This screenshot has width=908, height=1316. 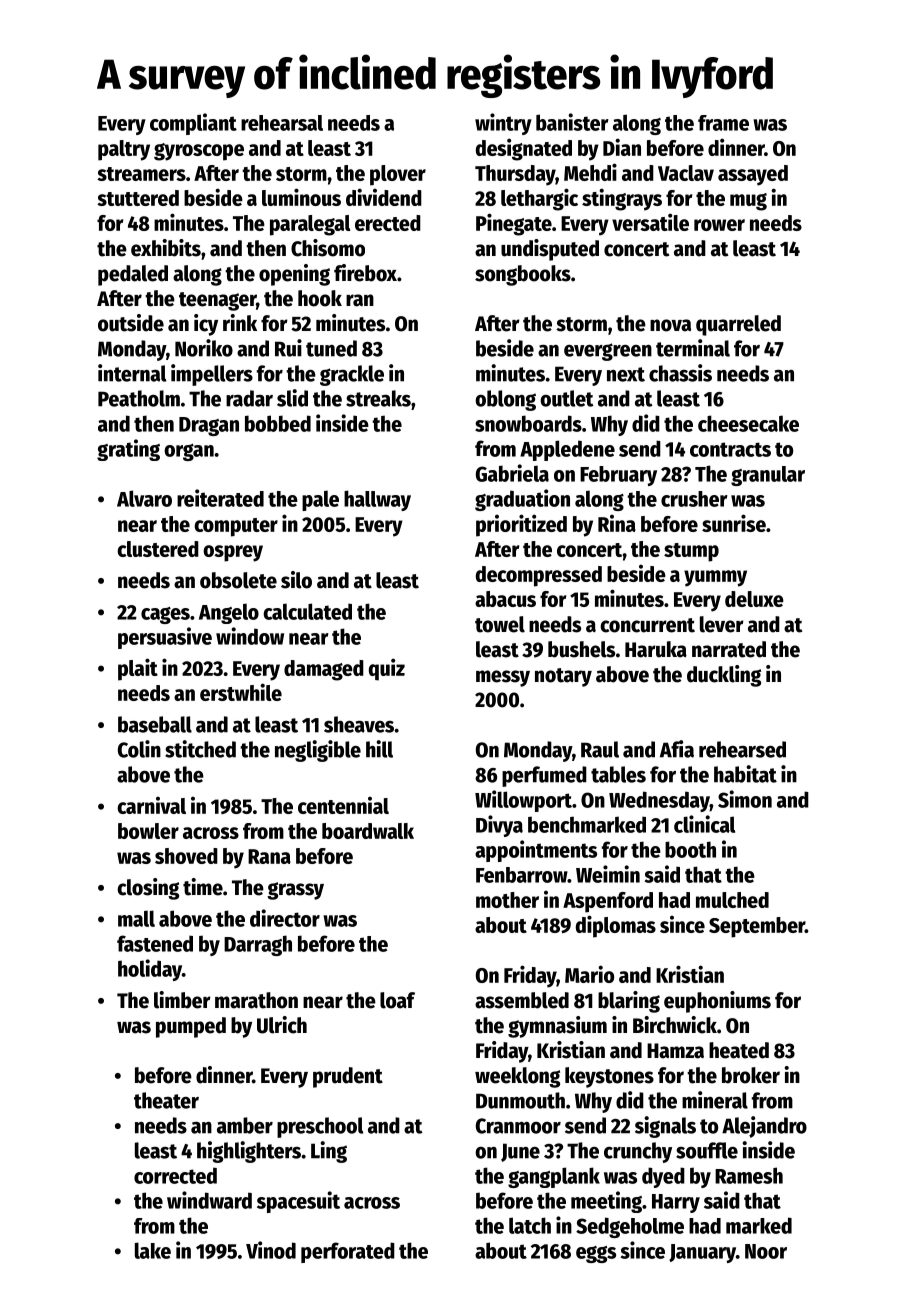 I want to click on Simon, so click(x=745, y=799).
